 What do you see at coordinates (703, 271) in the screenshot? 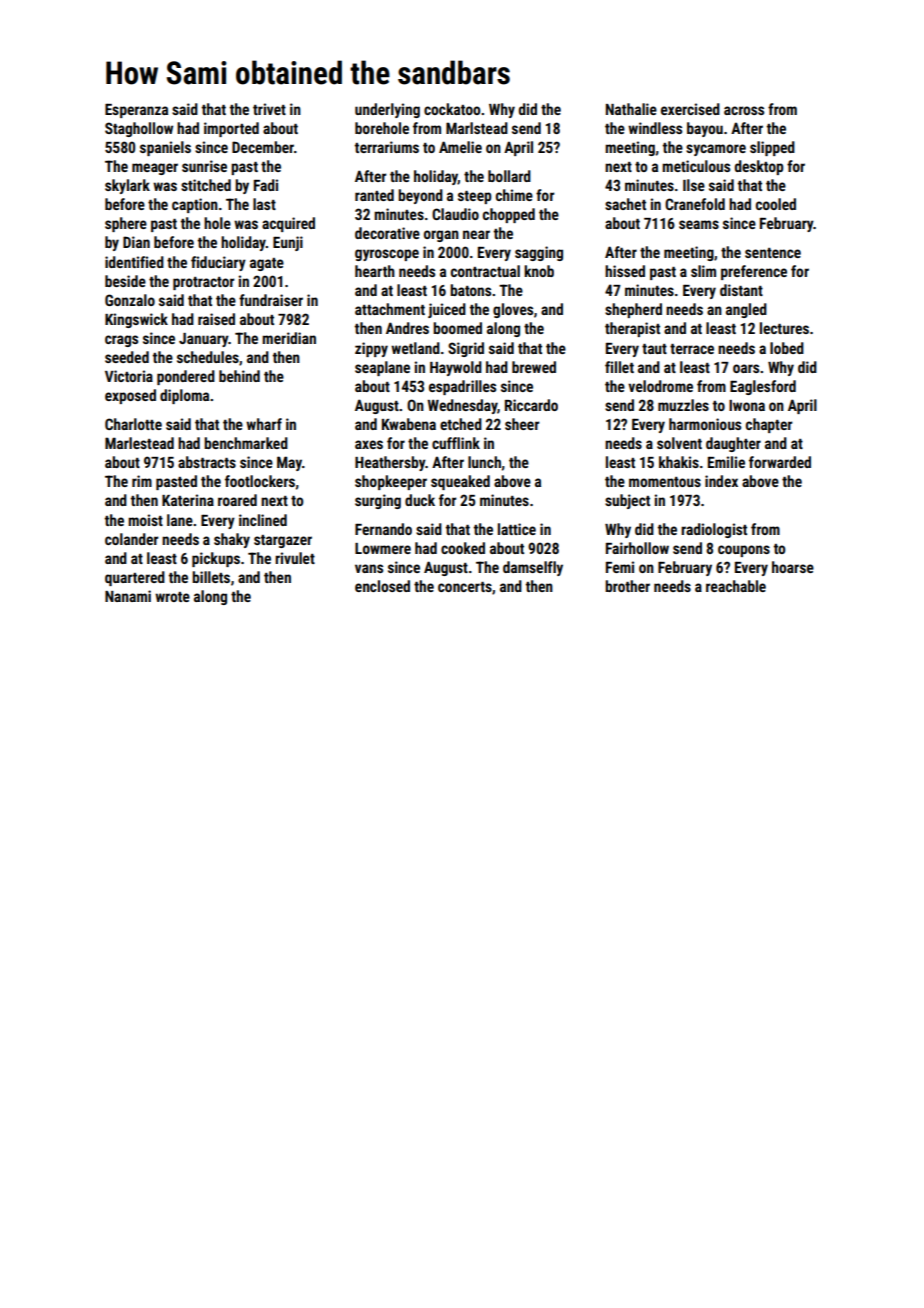
I see `slim` at bounding box center [703, 271].
